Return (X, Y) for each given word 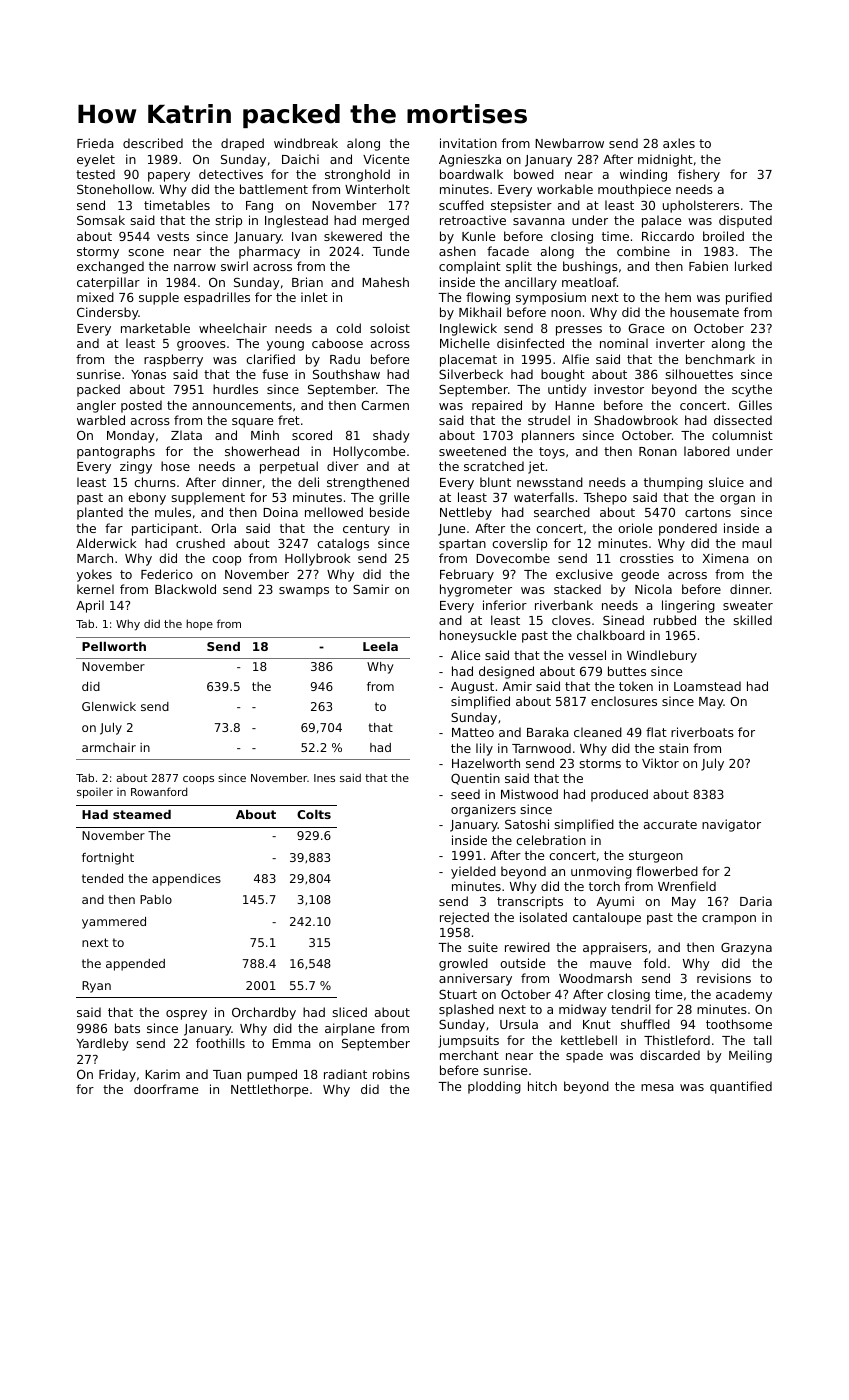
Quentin (475, 779)
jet (536, 467)
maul (757, 543)
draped (242, 144)
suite (483, 947)
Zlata (186, 435)
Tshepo (605, 498)
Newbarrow (569, 143)
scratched (494, 466)
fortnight (108, 859)
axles (679, 143)
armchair (109, 747)
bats (127, 1028)
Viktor (660, 763)
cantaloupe (607, 918)
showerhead (262, 451)
